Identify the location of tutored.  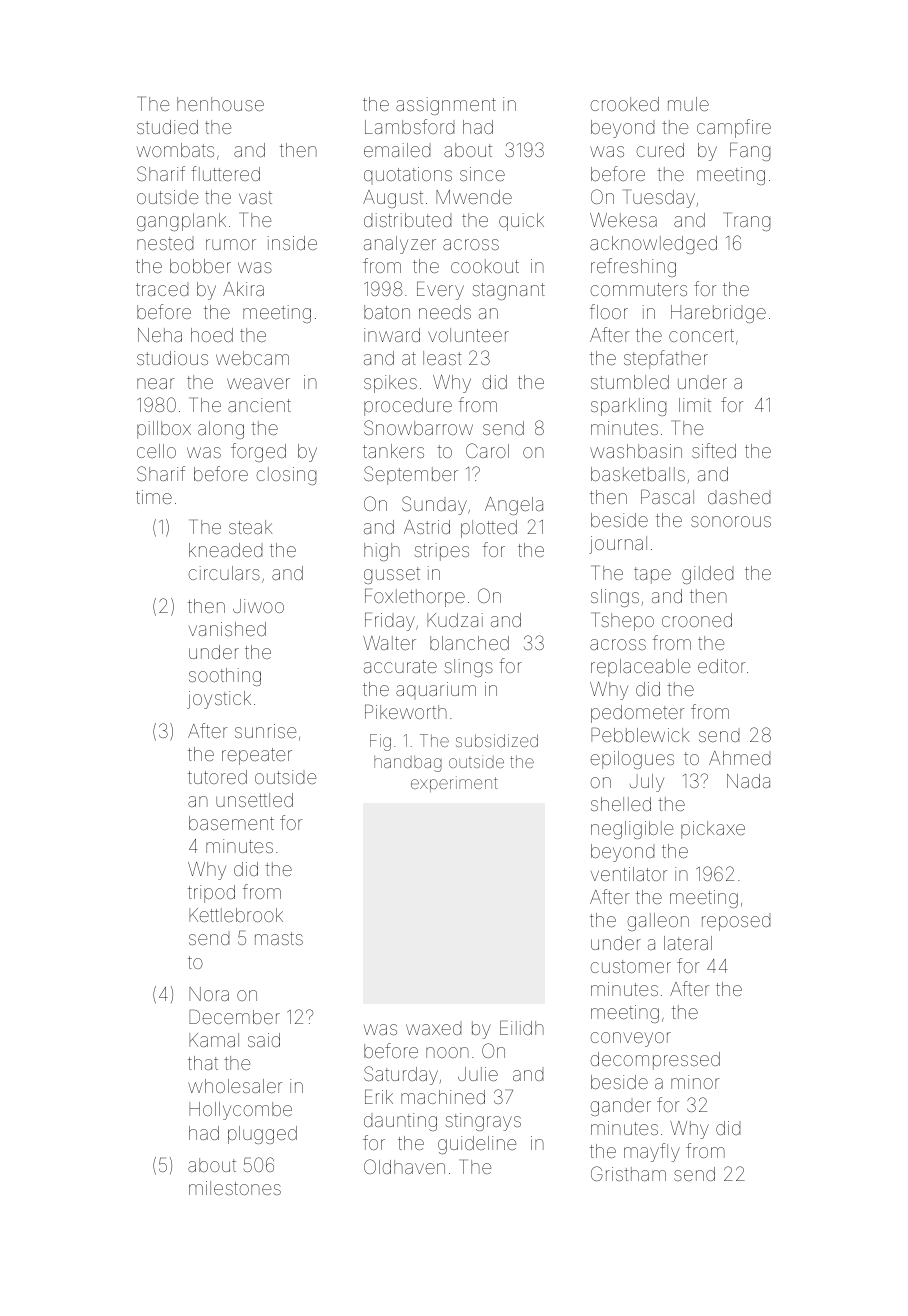
(217, 777).
